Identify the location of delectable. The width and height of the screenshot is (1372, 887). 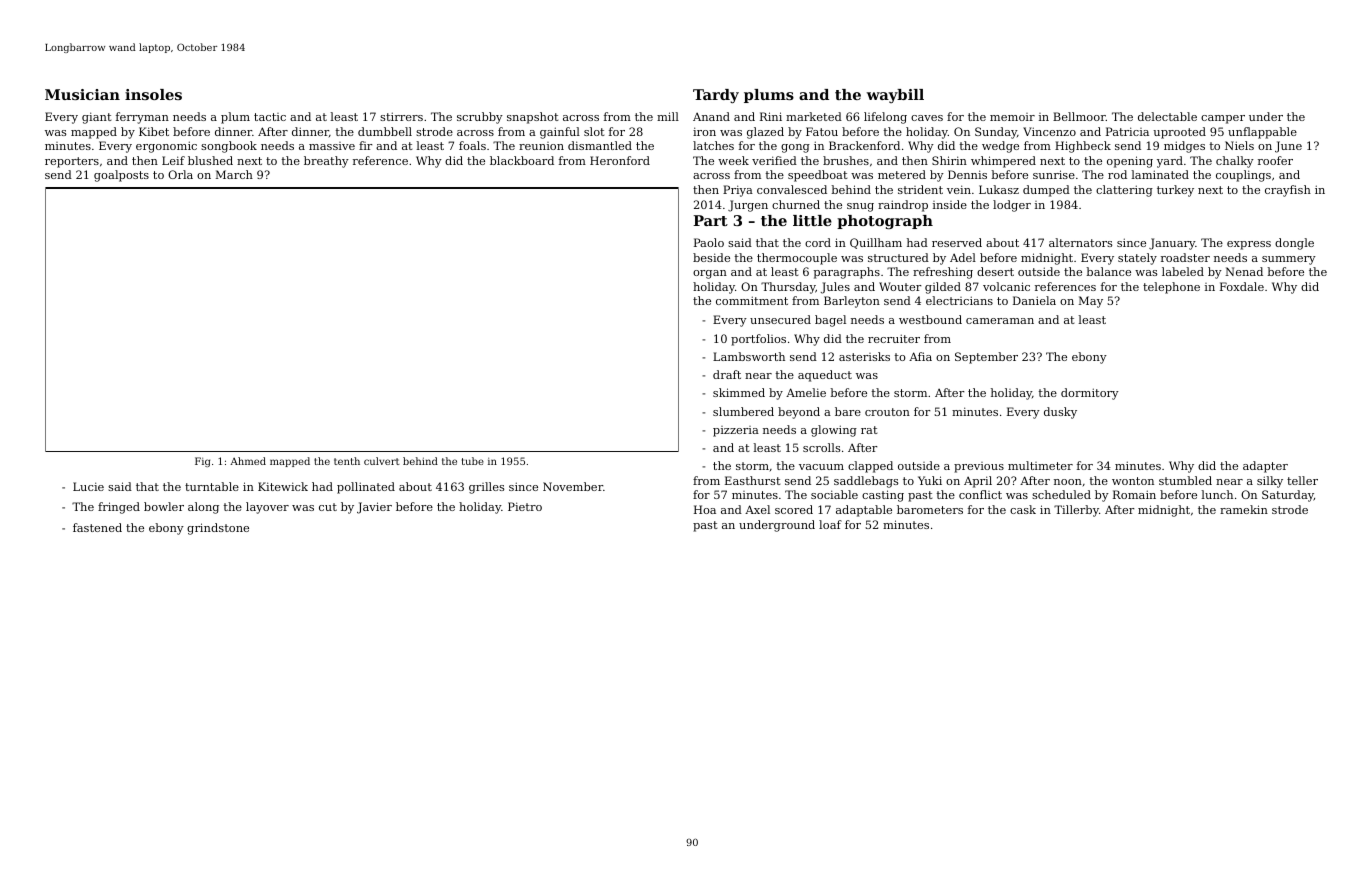
(1167, 116).
